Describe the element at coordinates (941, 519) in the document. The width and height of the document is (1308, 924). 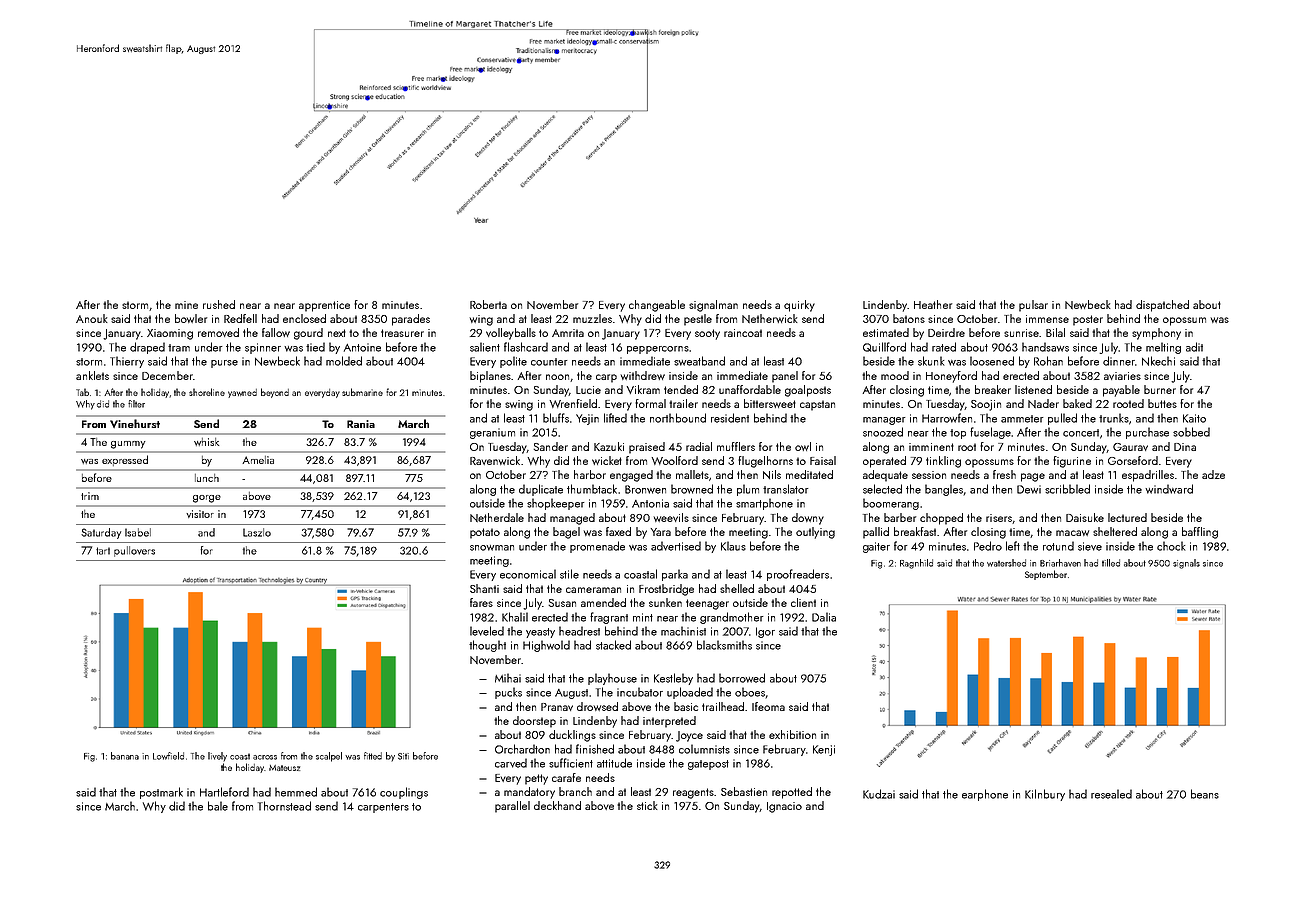
I see `chopped` at that location.
